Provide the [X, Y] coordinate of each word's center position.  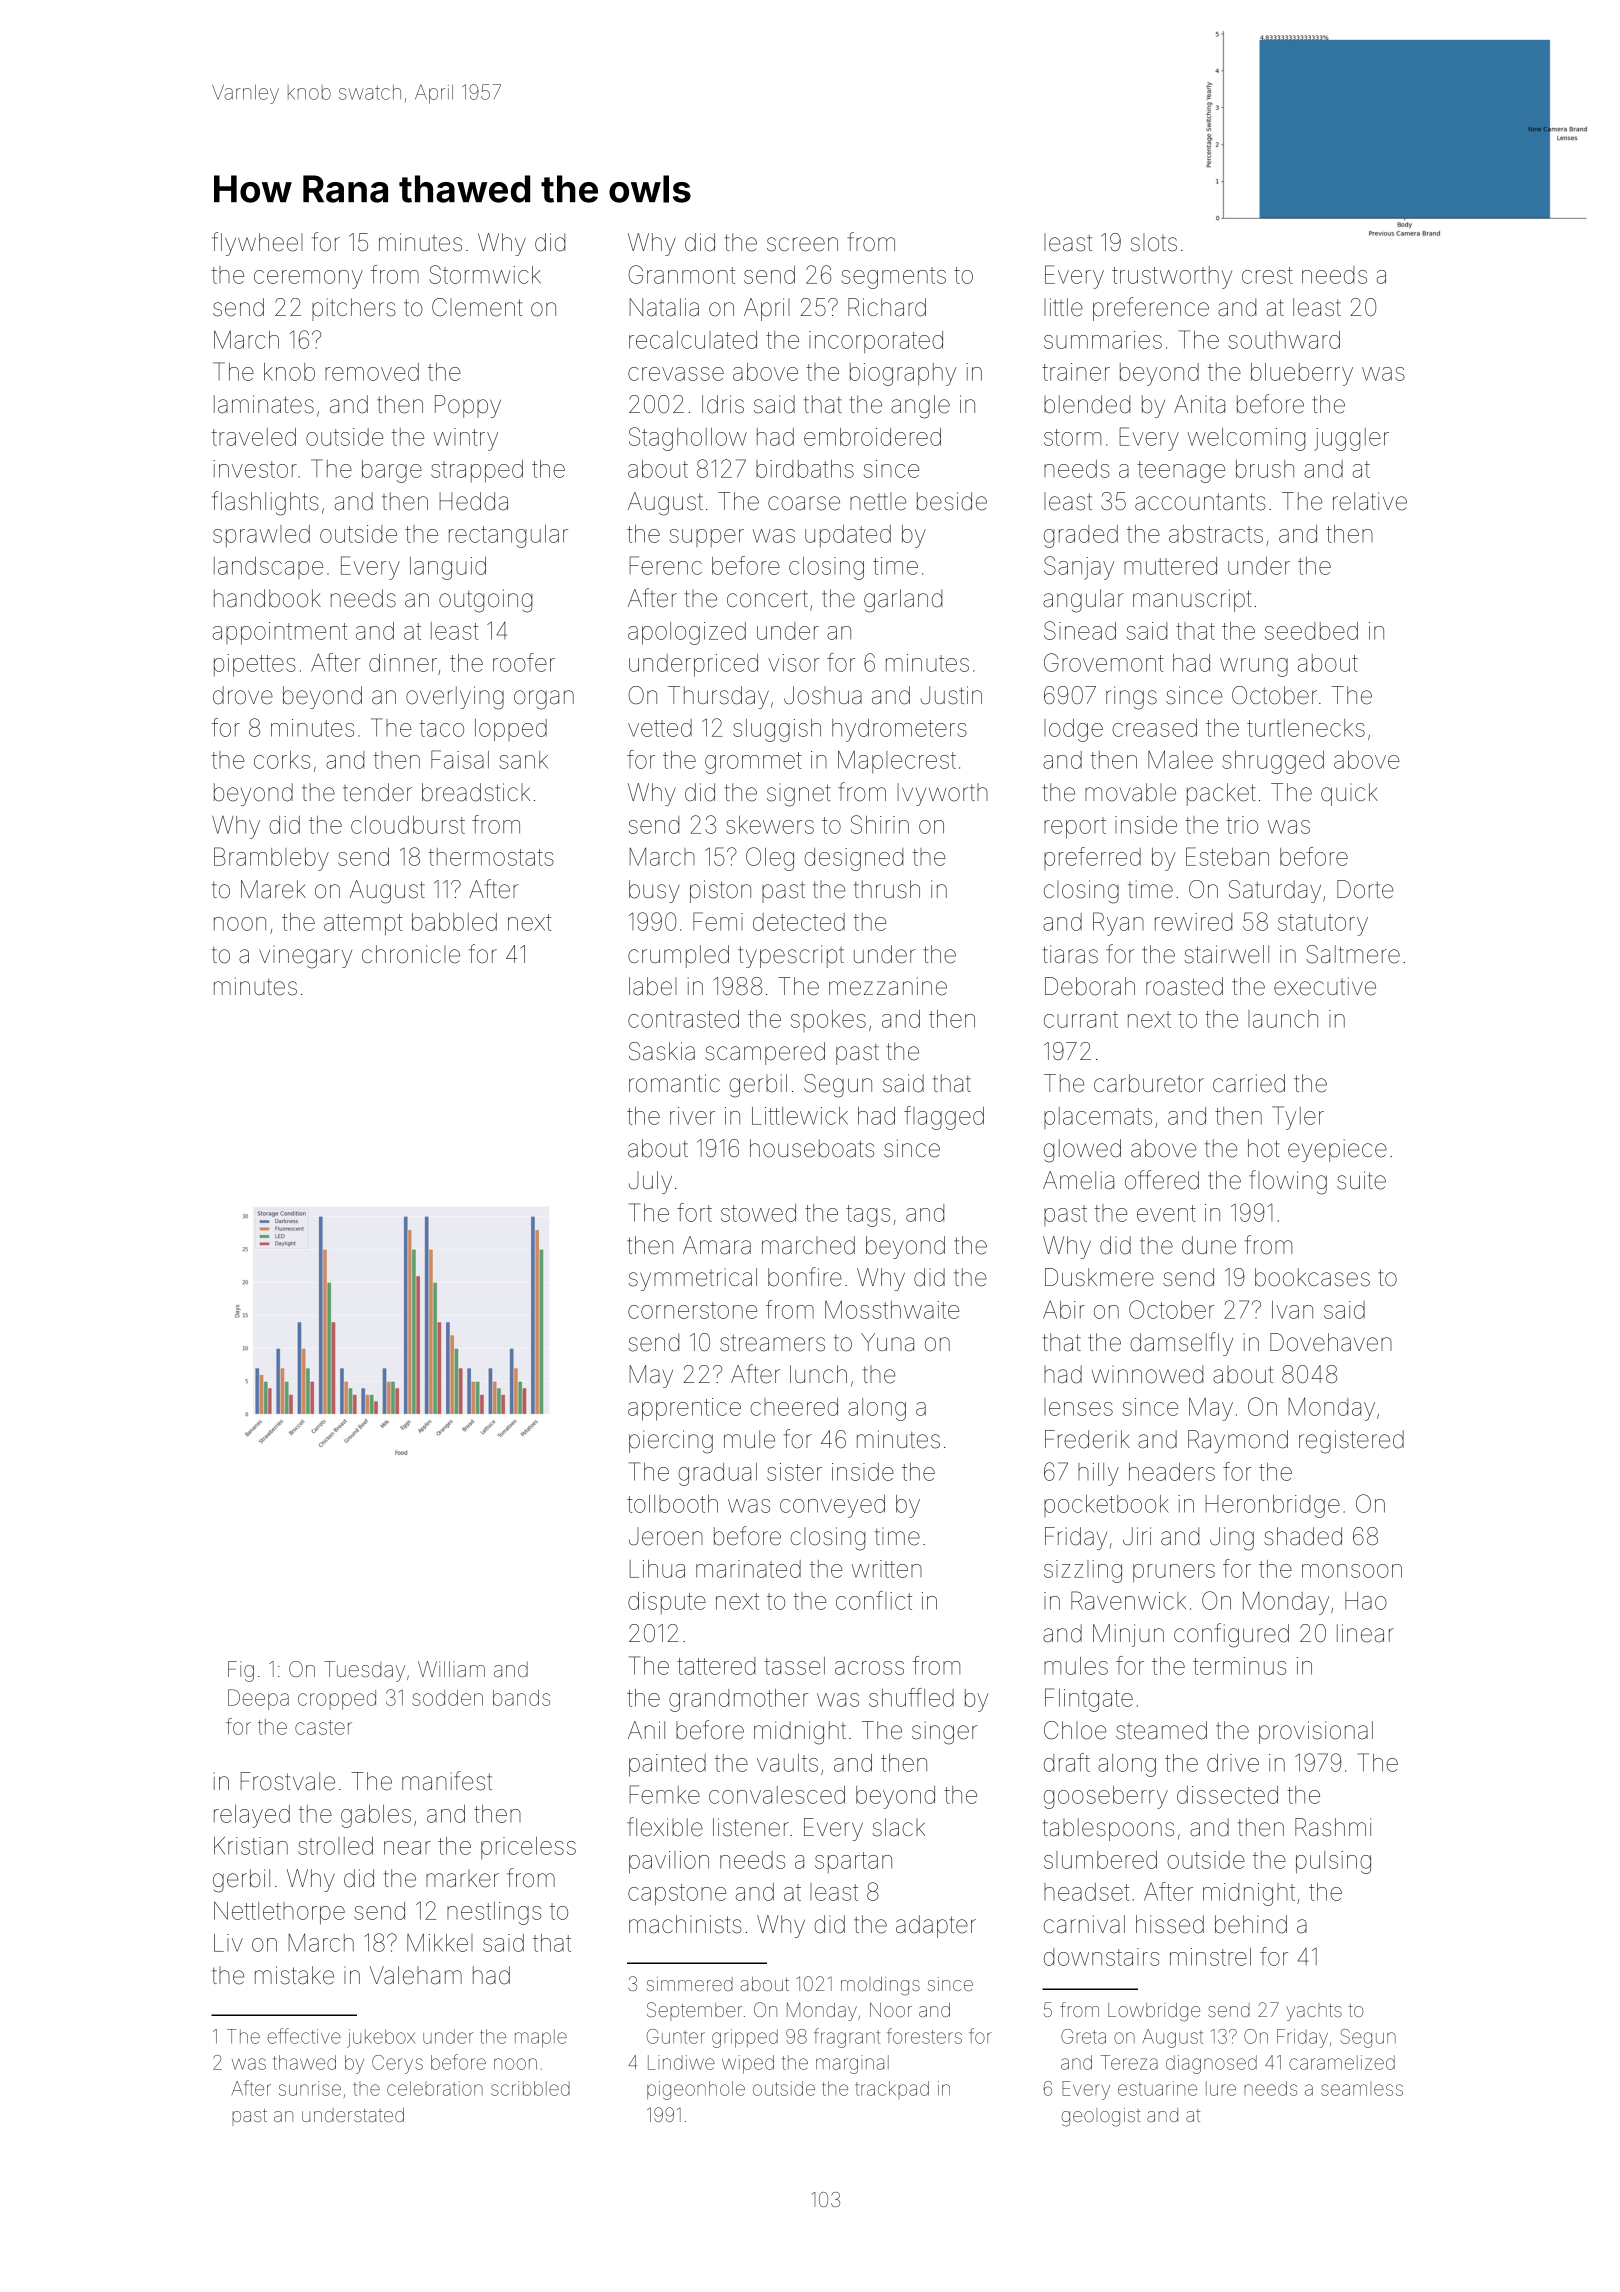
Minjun [1128, 1635]
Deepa [258, 1699]
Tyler [1298, 1118]
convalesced [777, 1795]
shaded [1303, 1536]
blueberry [1302, 374]
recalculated [693, 340]
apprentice [684, 1409]
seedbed [1311, 631]
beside [952, 501]
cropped [337, 1700]
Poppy [468, 406]
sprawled [261, 536]
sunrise [310, 2088]
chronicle [411, 954]
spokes [828, 1021]
